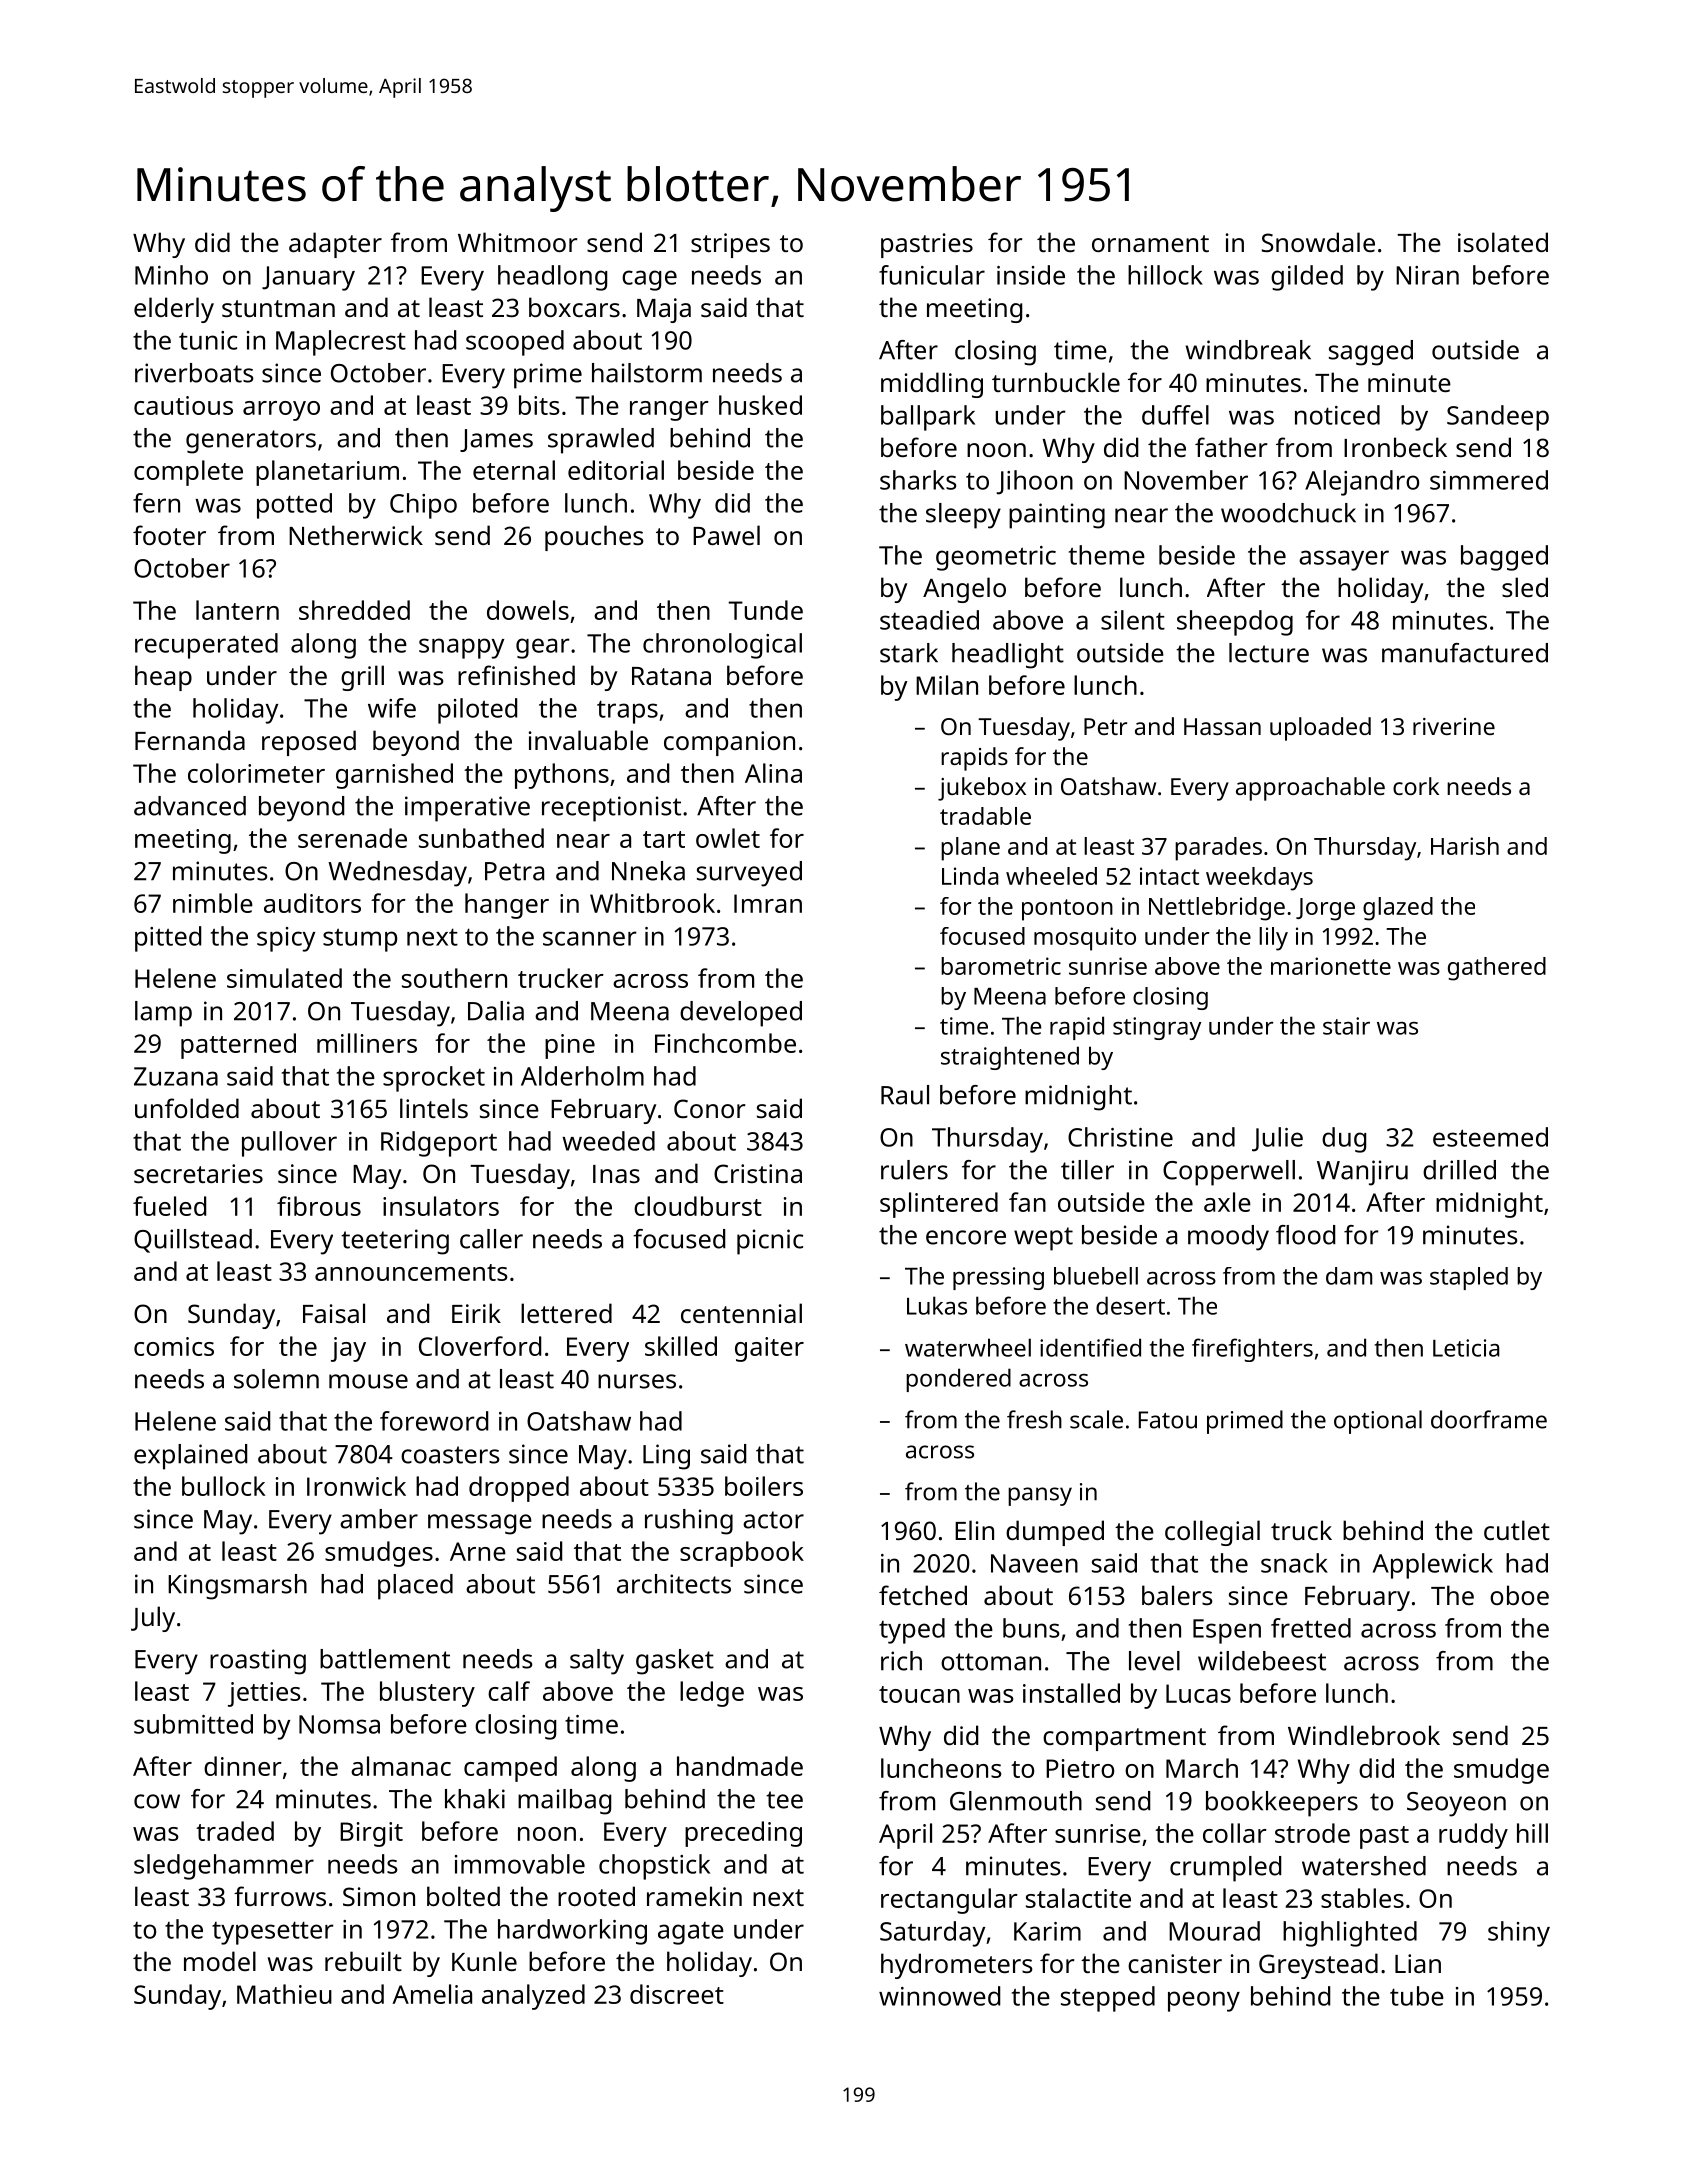 This screenshot has width=1683, height=2178. Describe the element at coordinates (1466, 1348) in the screenshot. I see `Leticia` at that location.
